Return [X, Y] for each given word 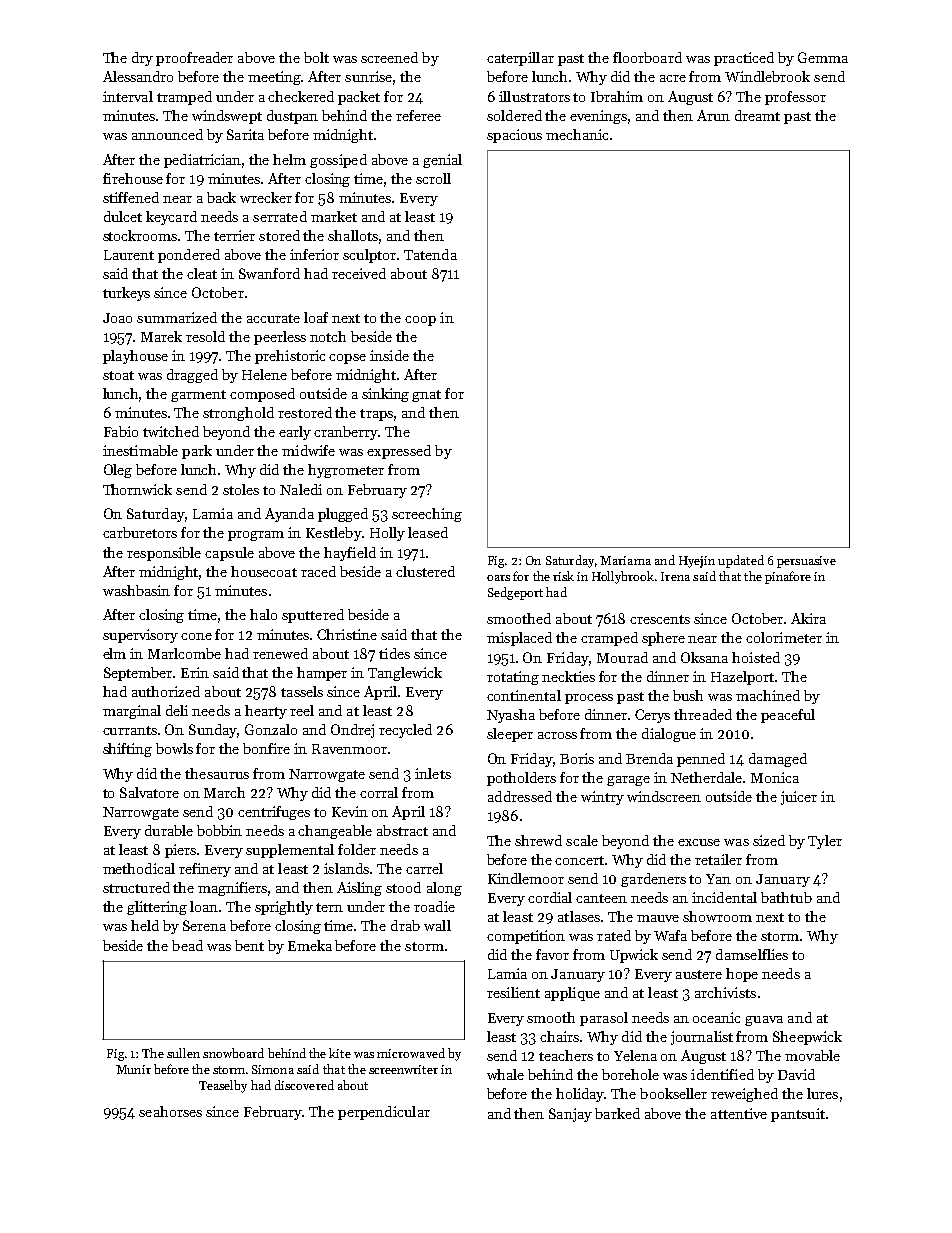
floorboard [647, 57]
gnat [426, 396]
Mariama [625, 560]
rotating [513, 678]
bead [187, 945]
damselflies [752, 954]
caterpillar [520, 59]
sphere [663, 639]
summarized [177, 317]
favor [552, 954]
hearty [266, 712]
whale [505, 1074]
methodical [139, 868]
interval [128, 96]
